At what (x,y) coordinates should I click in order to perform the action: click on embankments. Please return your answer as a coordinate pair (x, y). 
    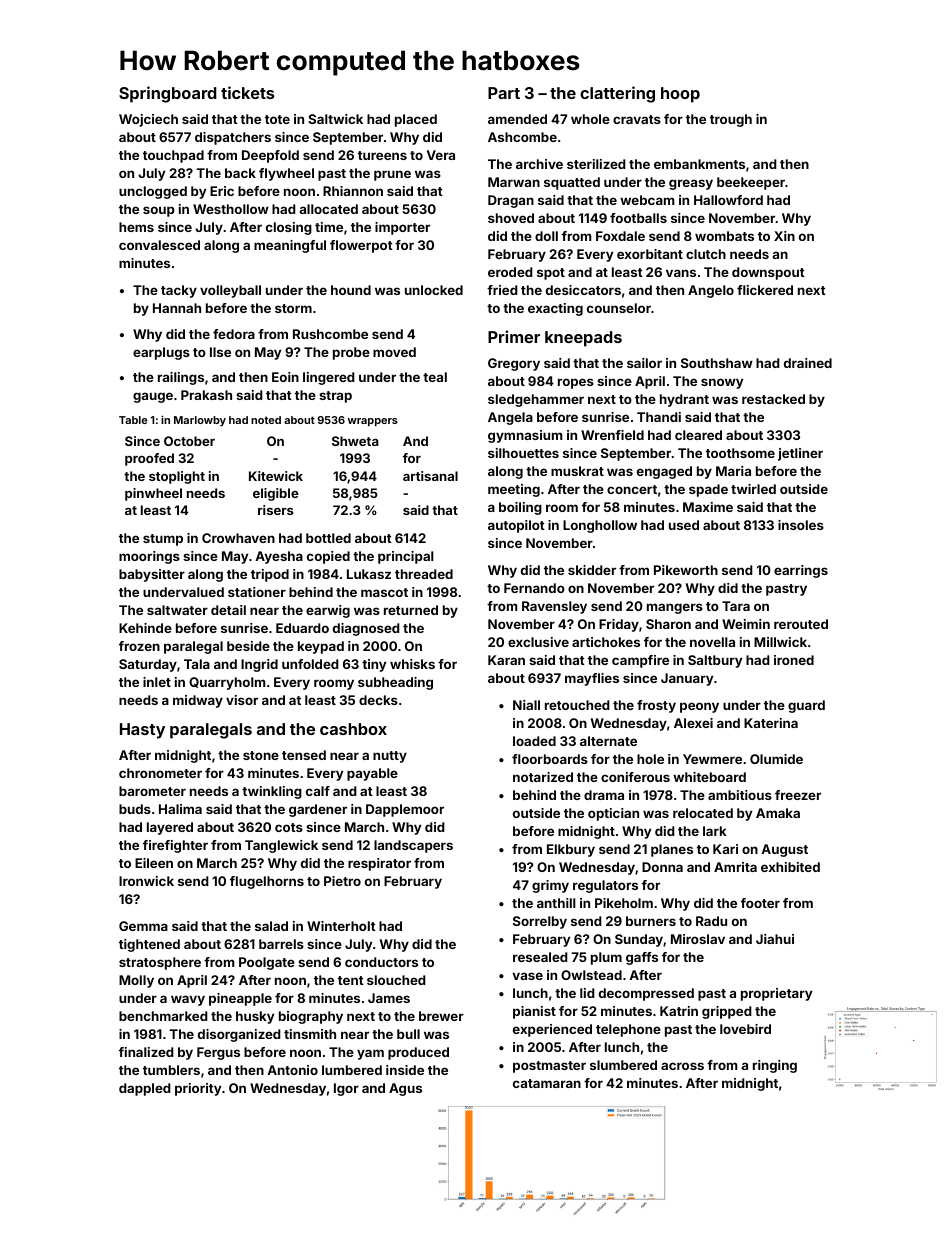
    Looking at the image, I should click on (699, 164).
